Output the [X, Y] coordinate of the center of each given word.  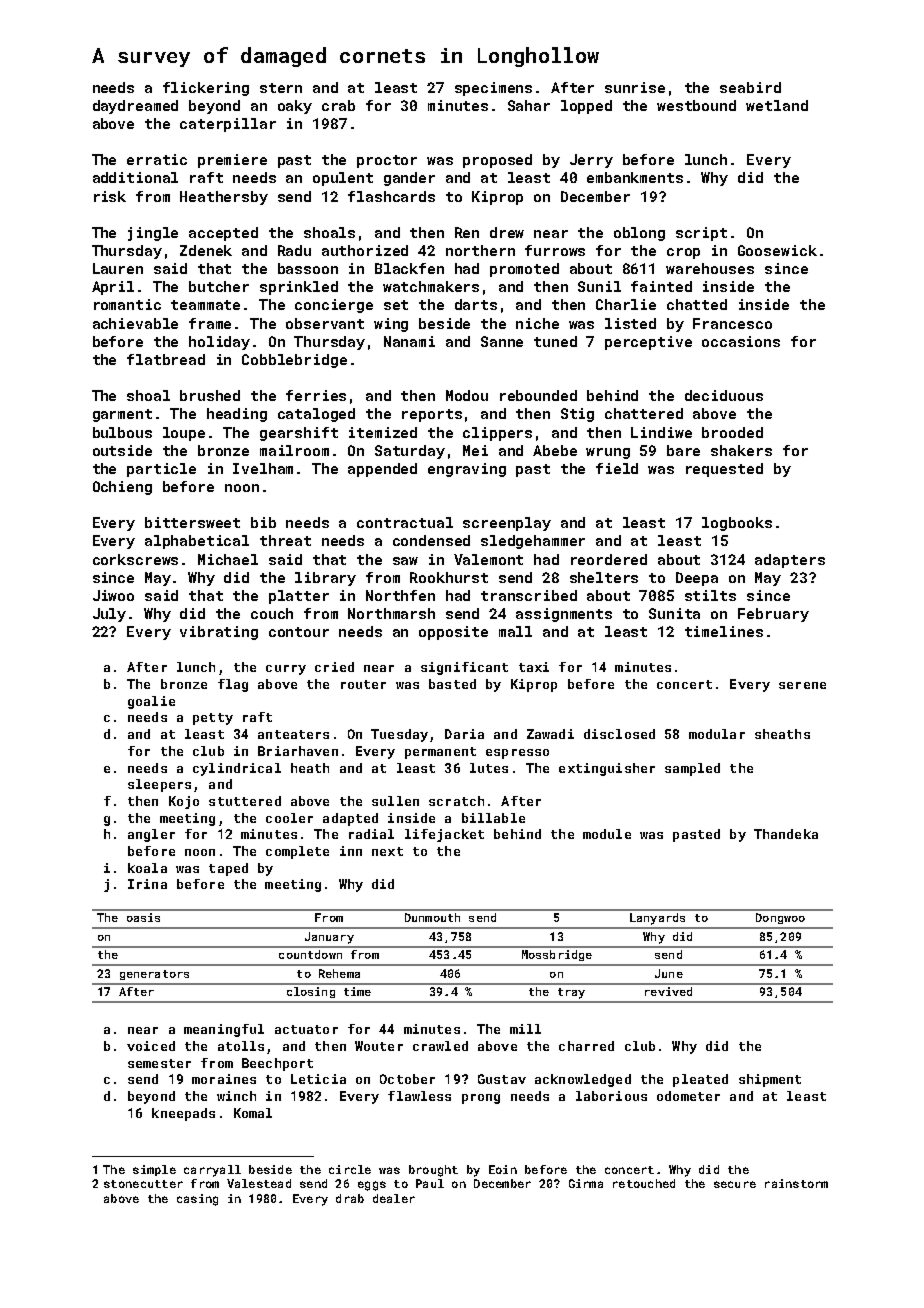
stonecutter [143, 1184]
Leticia [318, 1079]
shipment [770, 1080]
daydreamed [135, 107]
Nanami [409, 341]
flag [233, 685]
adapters [790, 561]
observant [325, 323]
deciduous [724, 395]
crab [338, 105]
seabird [750, 87]
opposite [453, 633]
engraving [467, 470]
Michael [228, 559]
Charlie [626, 304]
